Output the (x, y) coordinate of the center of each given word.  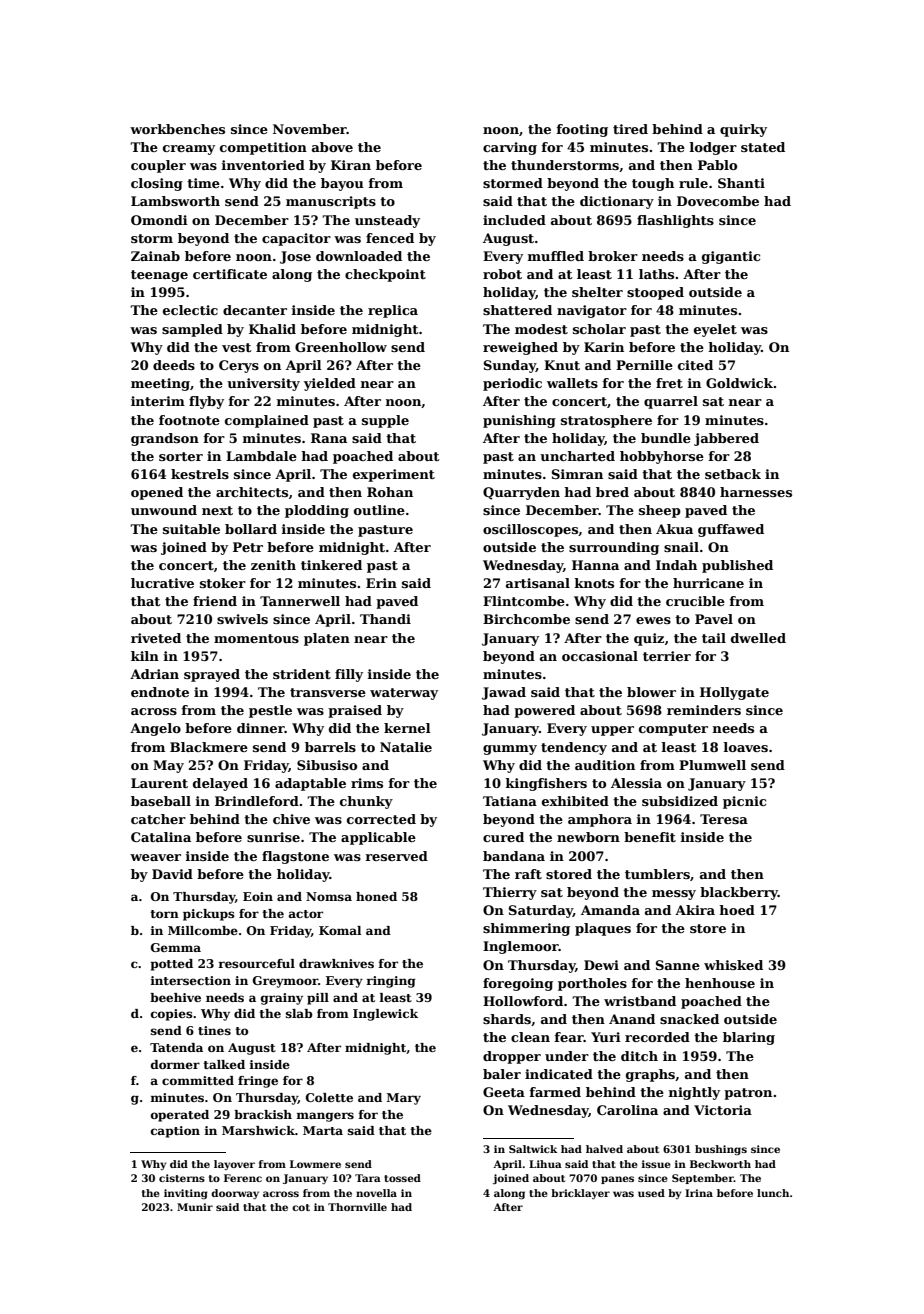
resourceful (256, 963)
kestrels (200, 474)
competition (263, 148)
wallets (572, 383)
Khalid (272, 329)
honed (376, 896)
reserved (396, 856)
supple (385, 421)
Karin (604, 347)
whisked (733, 965)
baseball (161, 801)
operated (180, 1116)
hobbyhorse (662, 457)
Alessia (636, 783)
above (332, 147)
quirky (743, 130)
